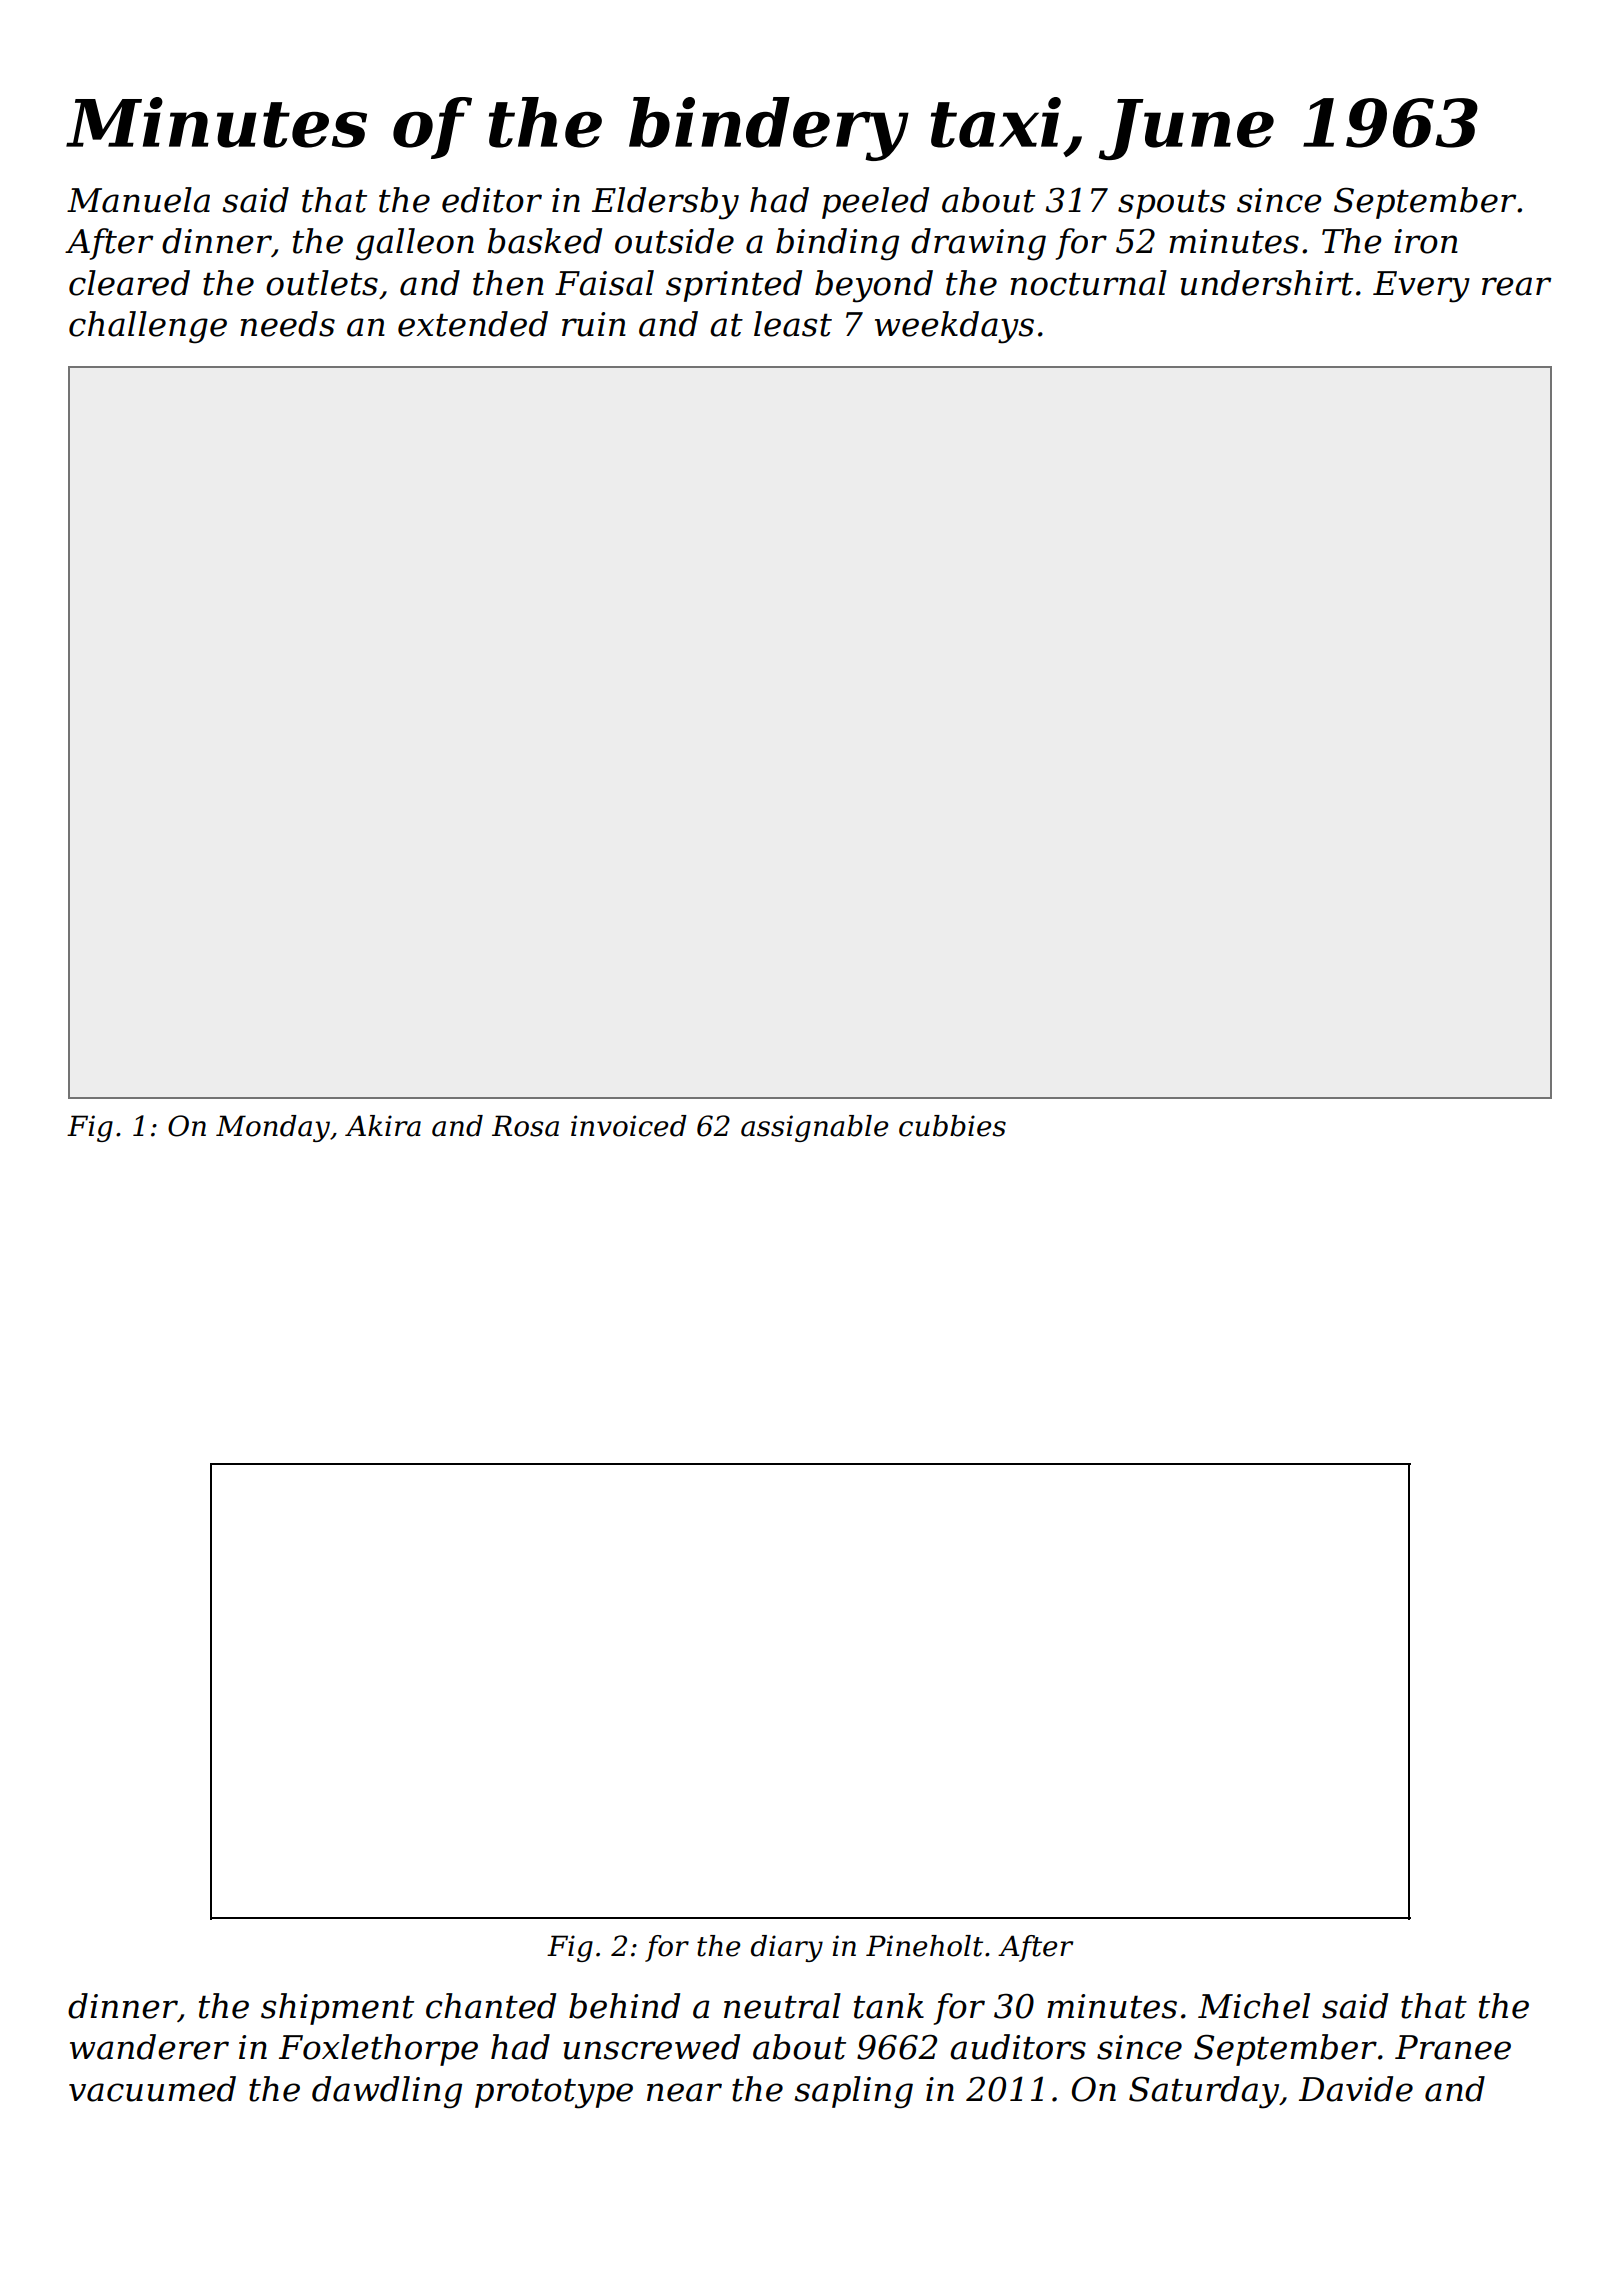 The image size is (1620, 2292). What do you see at coordinates (1356, 2089) in the image?
I see `Davide` at bounding box center [1356, 2089].
